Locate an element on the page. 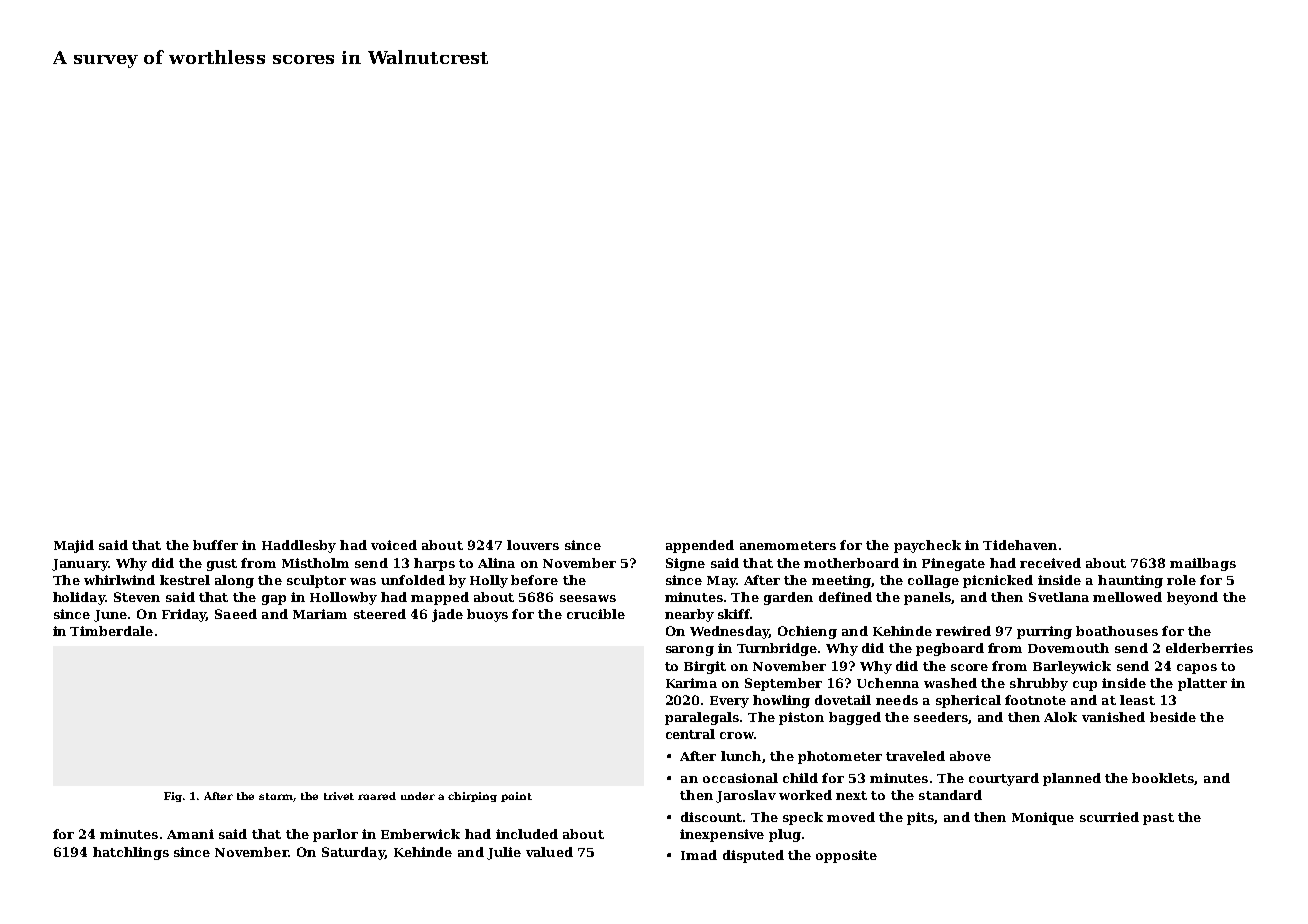  storm is located at coordinates (276, 797).
